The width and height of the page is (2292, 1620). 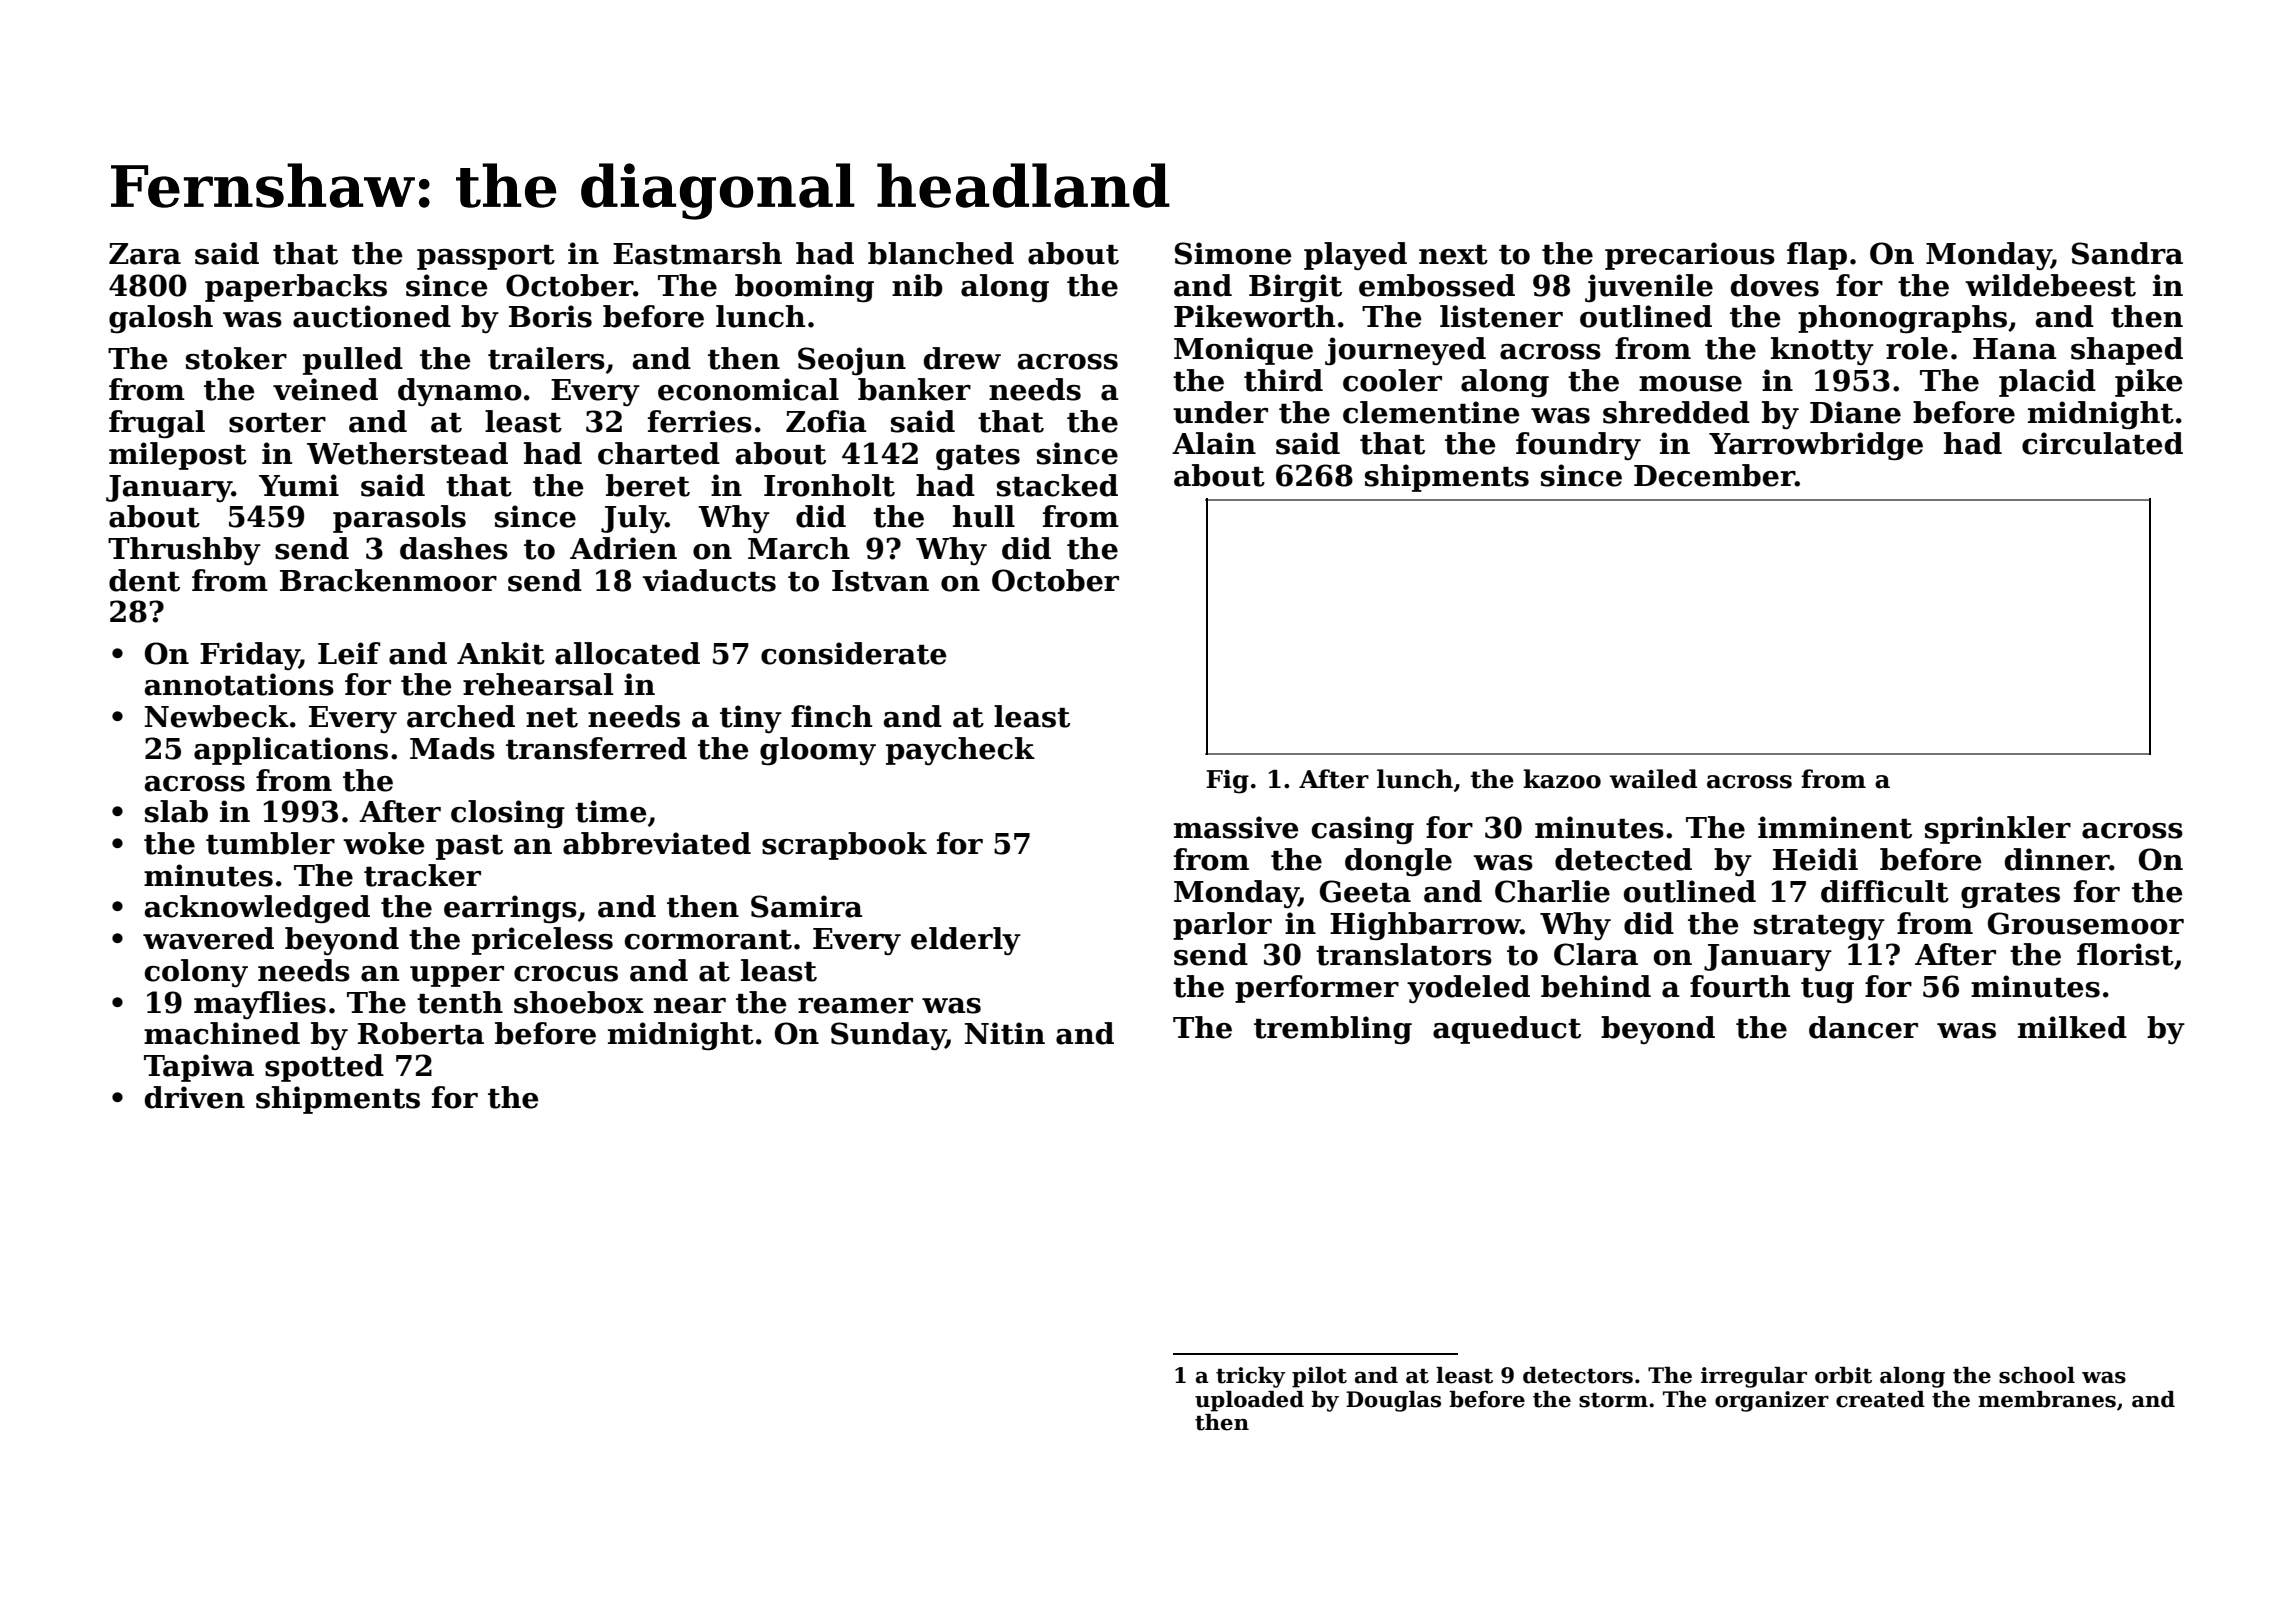 I want to click on spotted, so click(x=324, y=1068).
